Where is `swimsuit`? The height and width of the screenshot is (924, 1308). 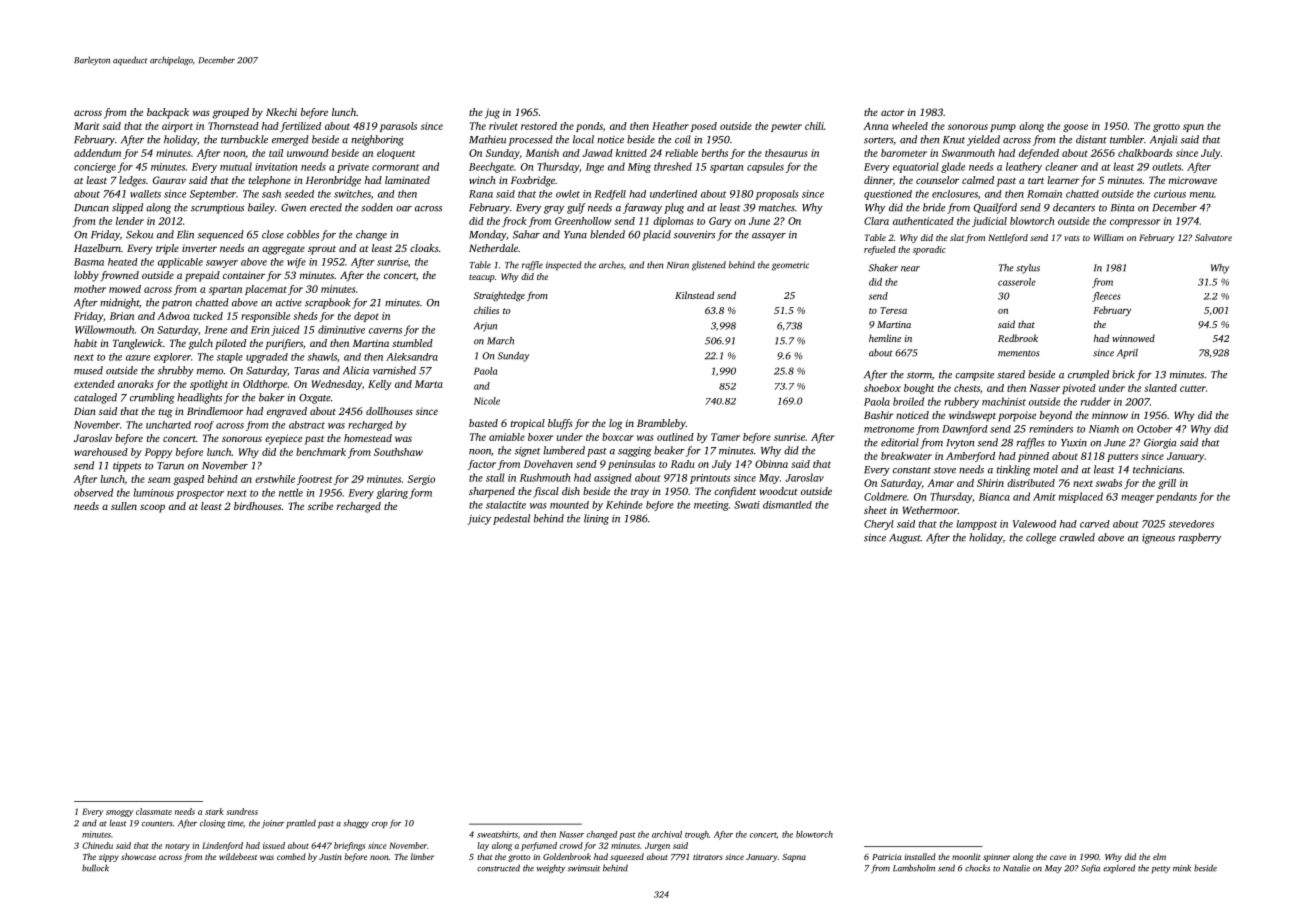 swimsuit is located at coordinates (584, 868).
